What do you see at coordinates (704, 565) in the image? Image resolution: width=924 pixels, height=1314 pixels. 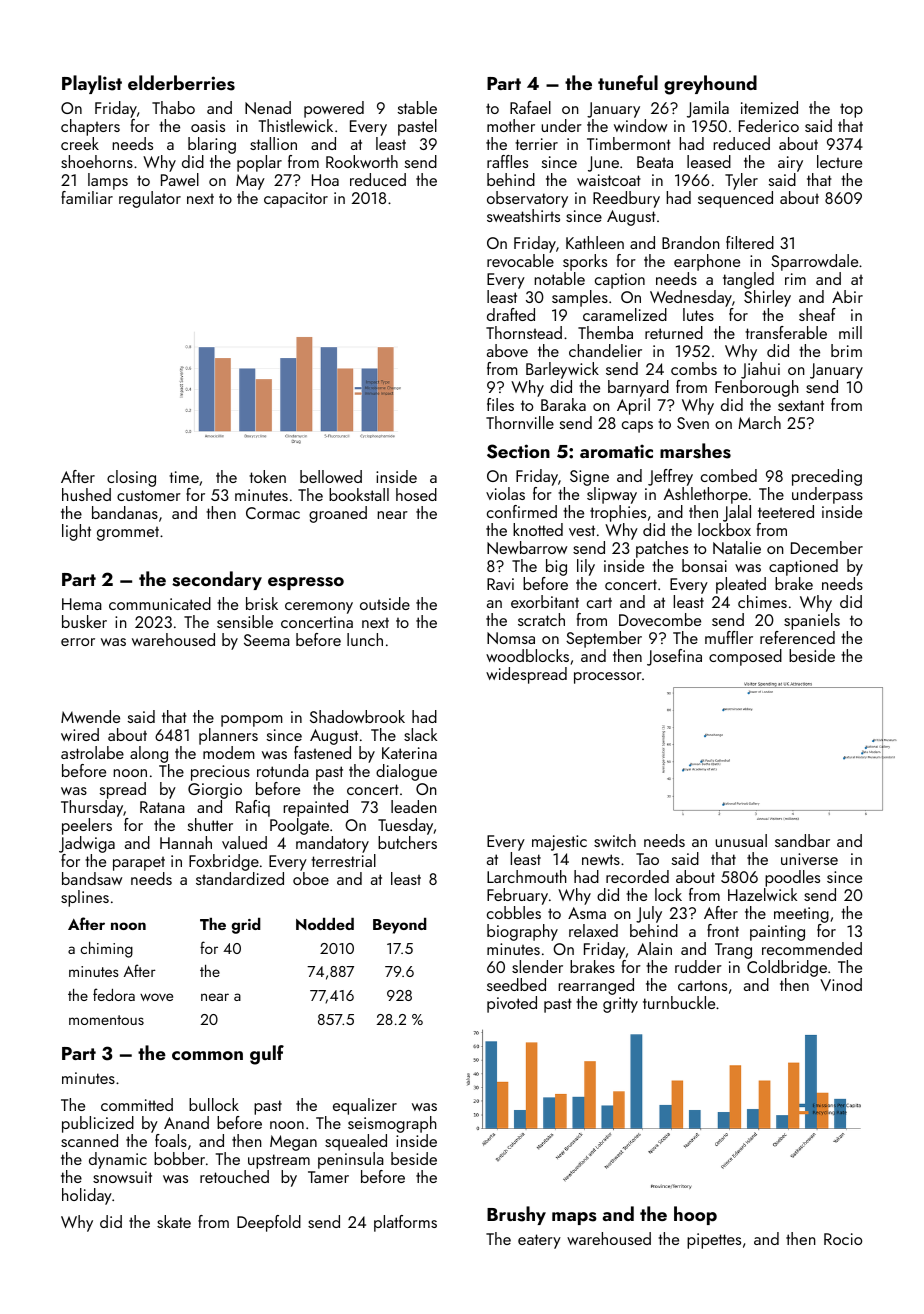 I see `bonsai` at bounding box center [704, 565].
